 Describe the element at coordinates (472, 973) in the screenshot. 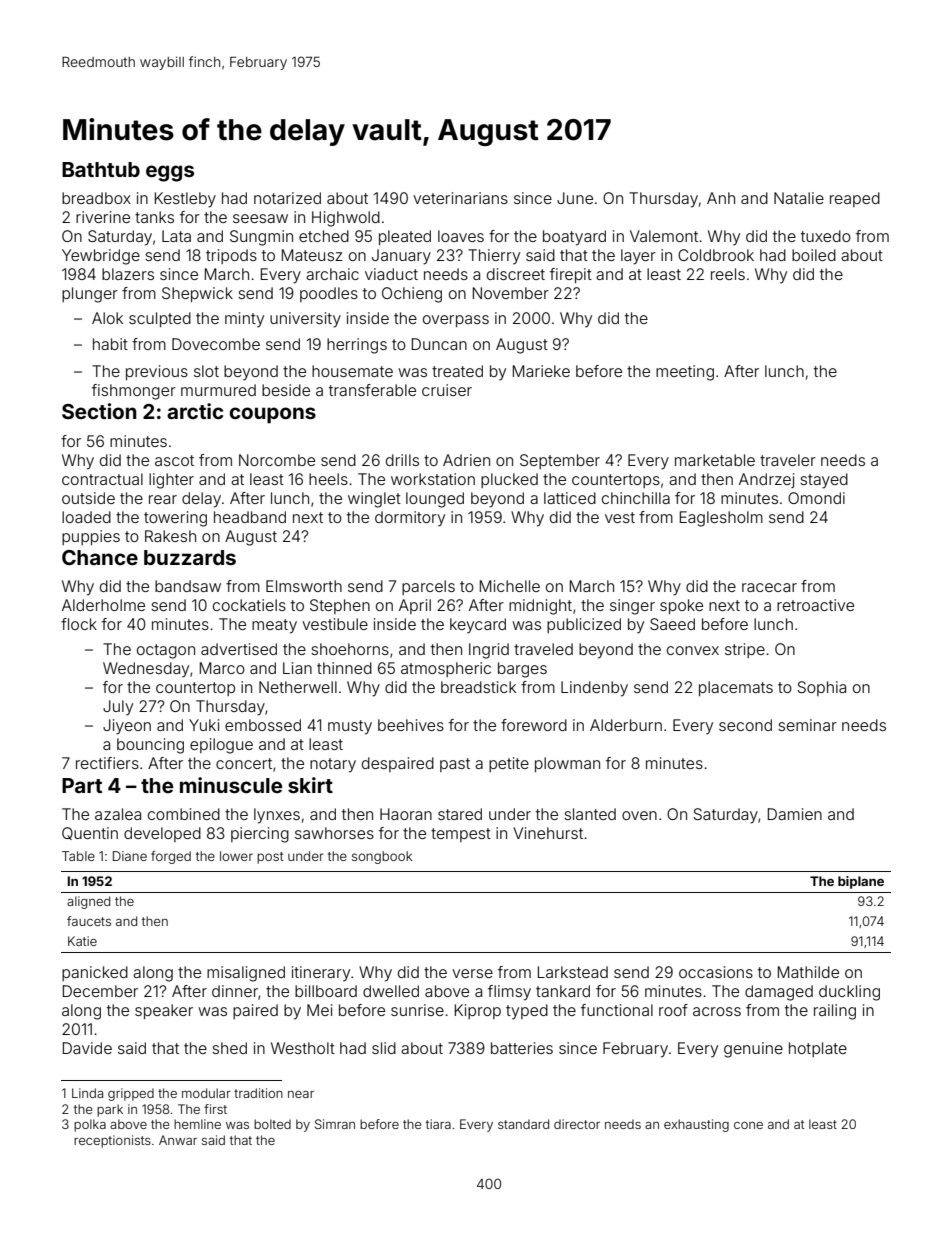

I see `verse` at that location.
